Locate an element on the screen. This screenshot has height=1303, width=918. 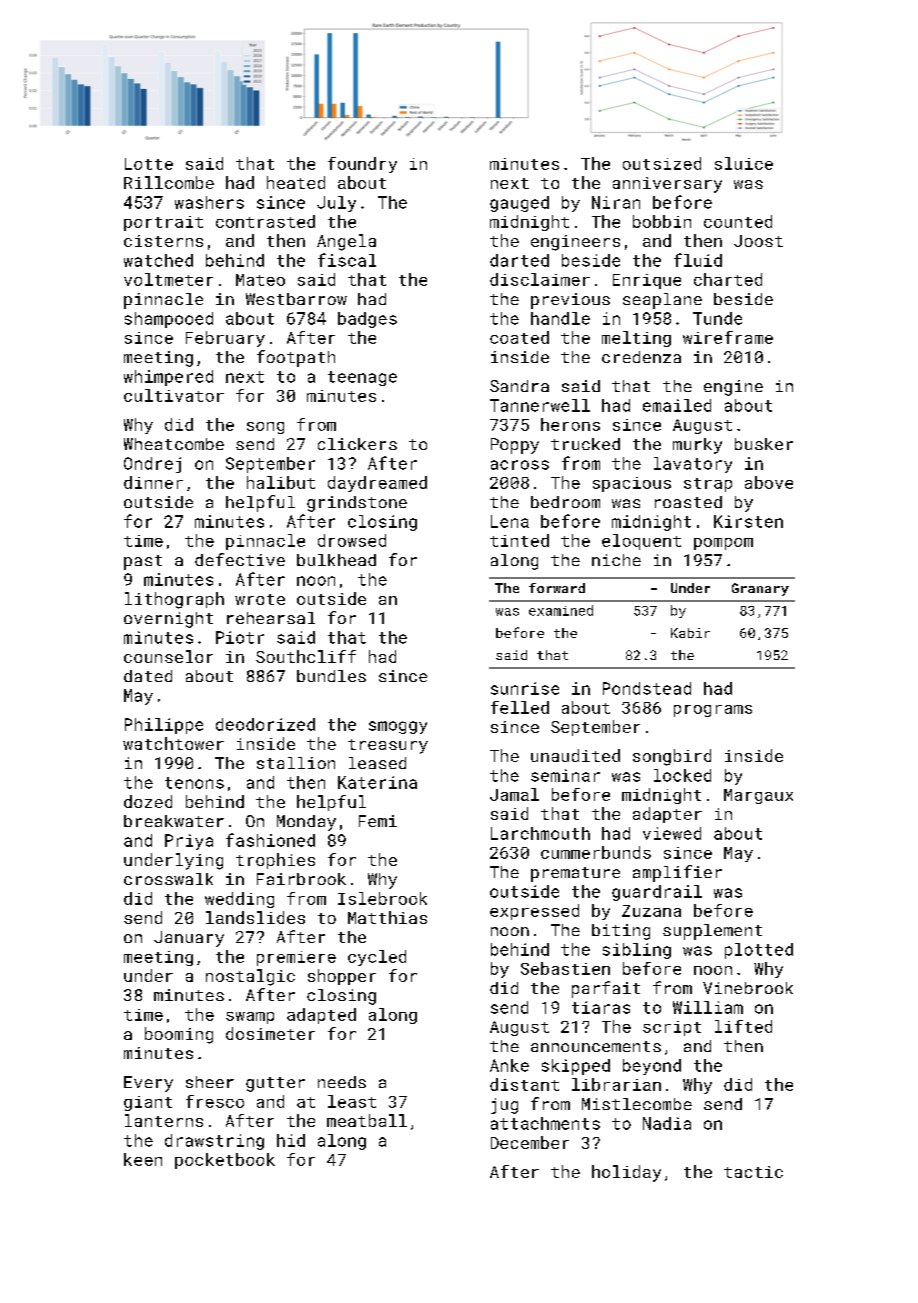
sluice is located at coordinates (744, 163).
